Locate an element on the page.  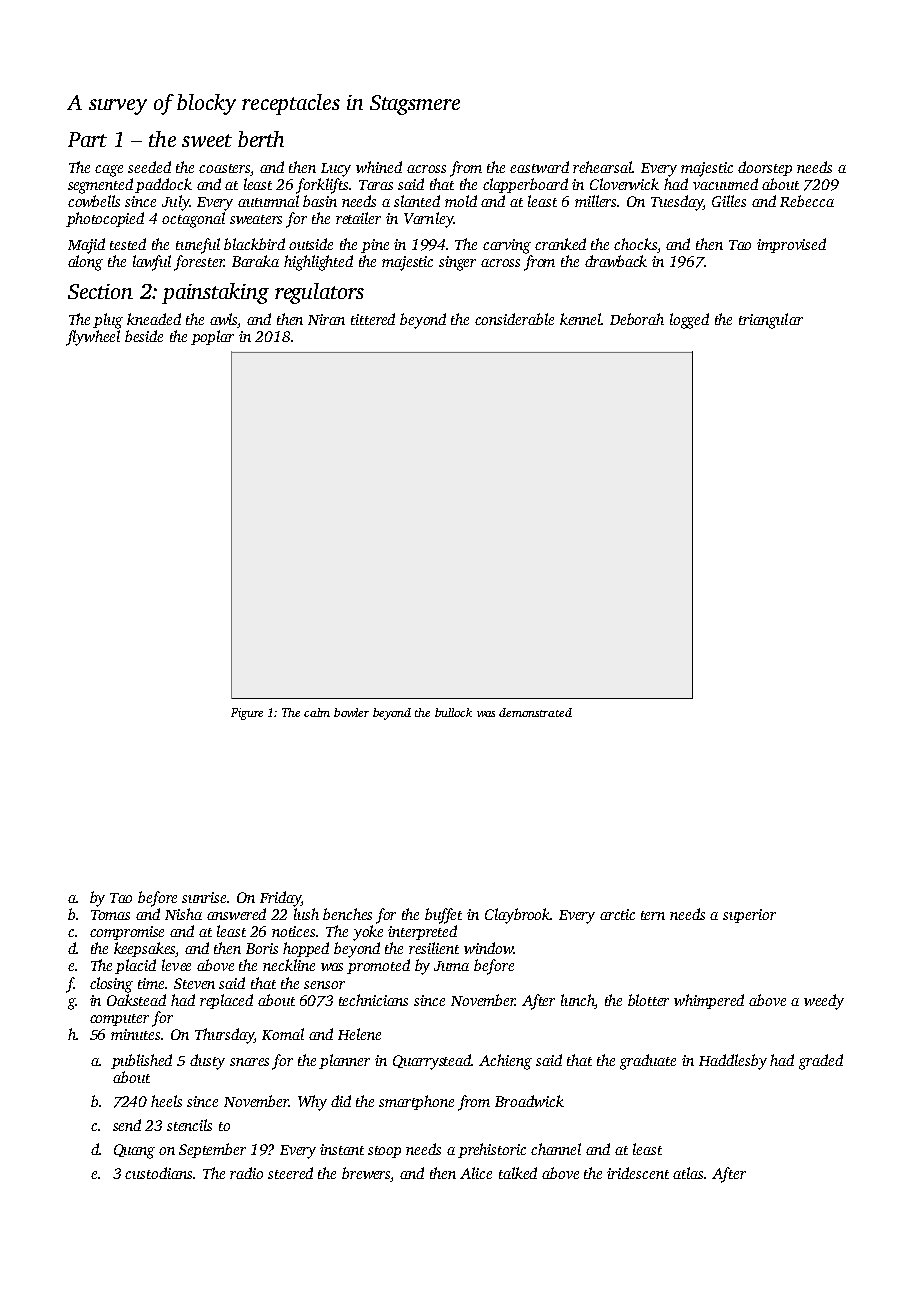
Haddlesby is located at coordinates (733, 1062).
